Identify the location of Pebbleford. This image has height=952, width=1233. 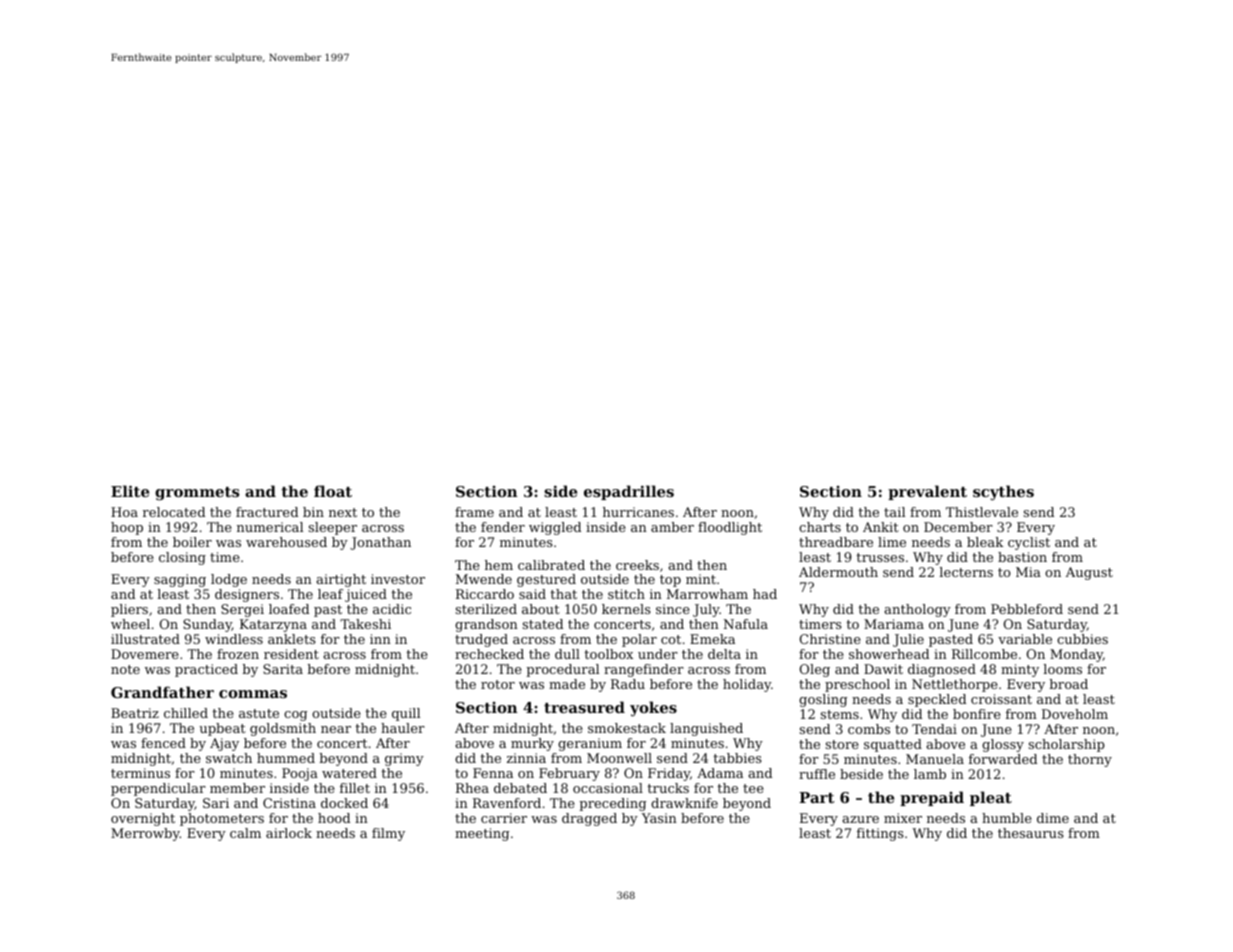
(1027, 609).
